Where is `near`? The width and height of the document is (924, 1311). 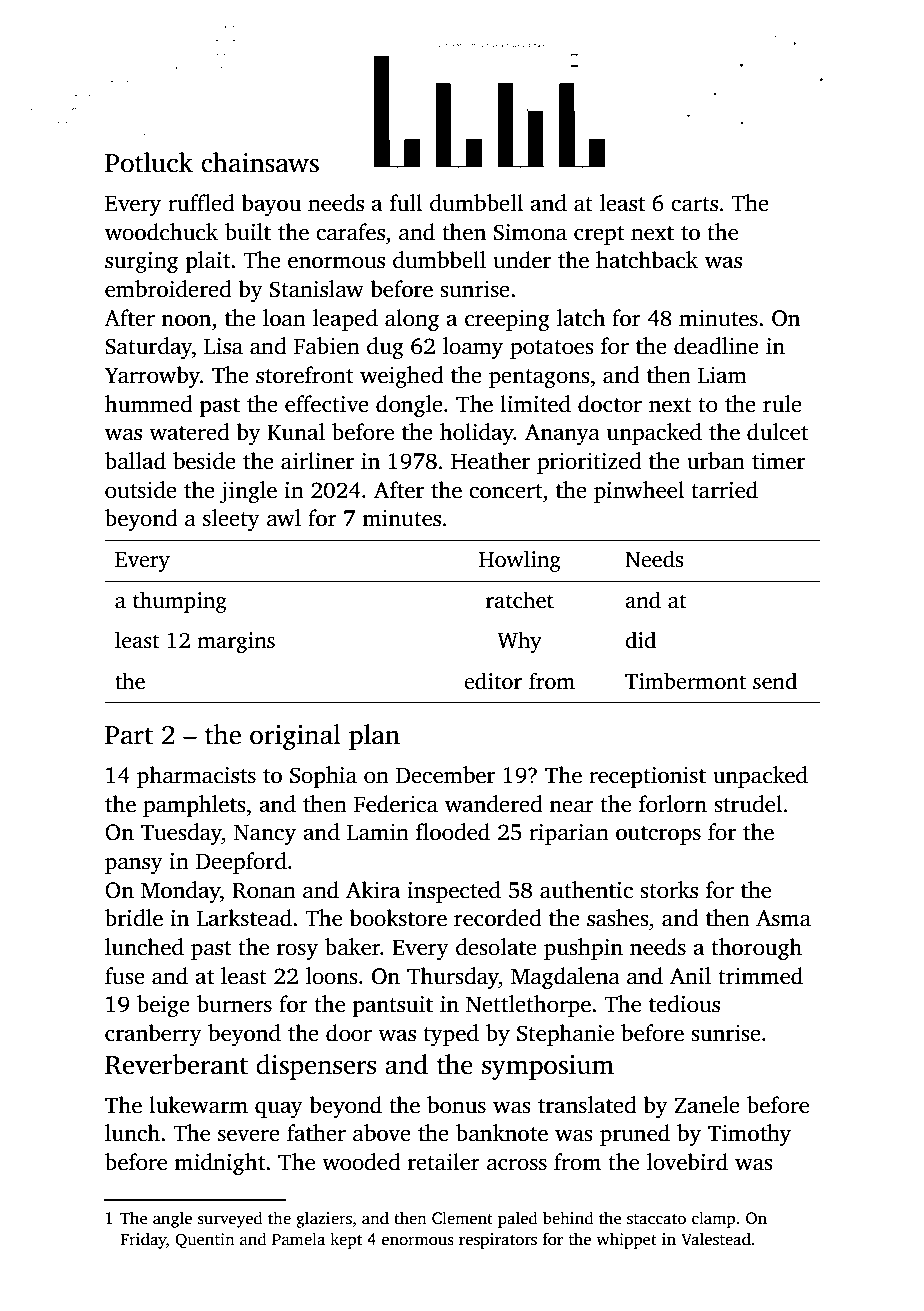
near is located at coordinates (571, 806).
